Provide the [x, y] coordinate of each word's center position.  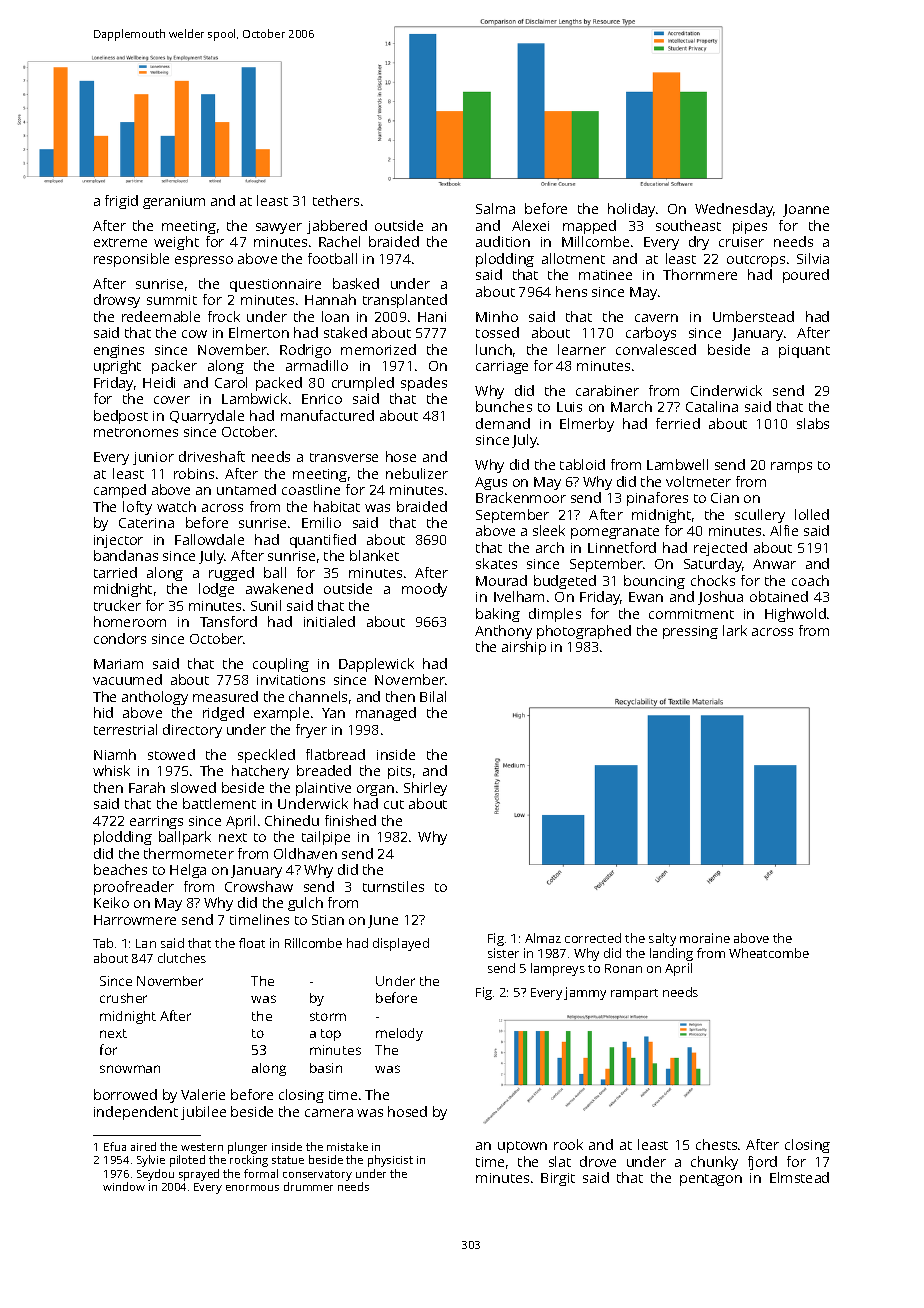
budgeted [565, 582]
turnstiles [393, 886]
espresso [204, 261]
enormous [252, 1188]
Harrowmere [135, 920]
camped [120, 491]
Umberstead [753, 316]
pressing [690, 632]
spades [424, 384]
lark [735, 630]
